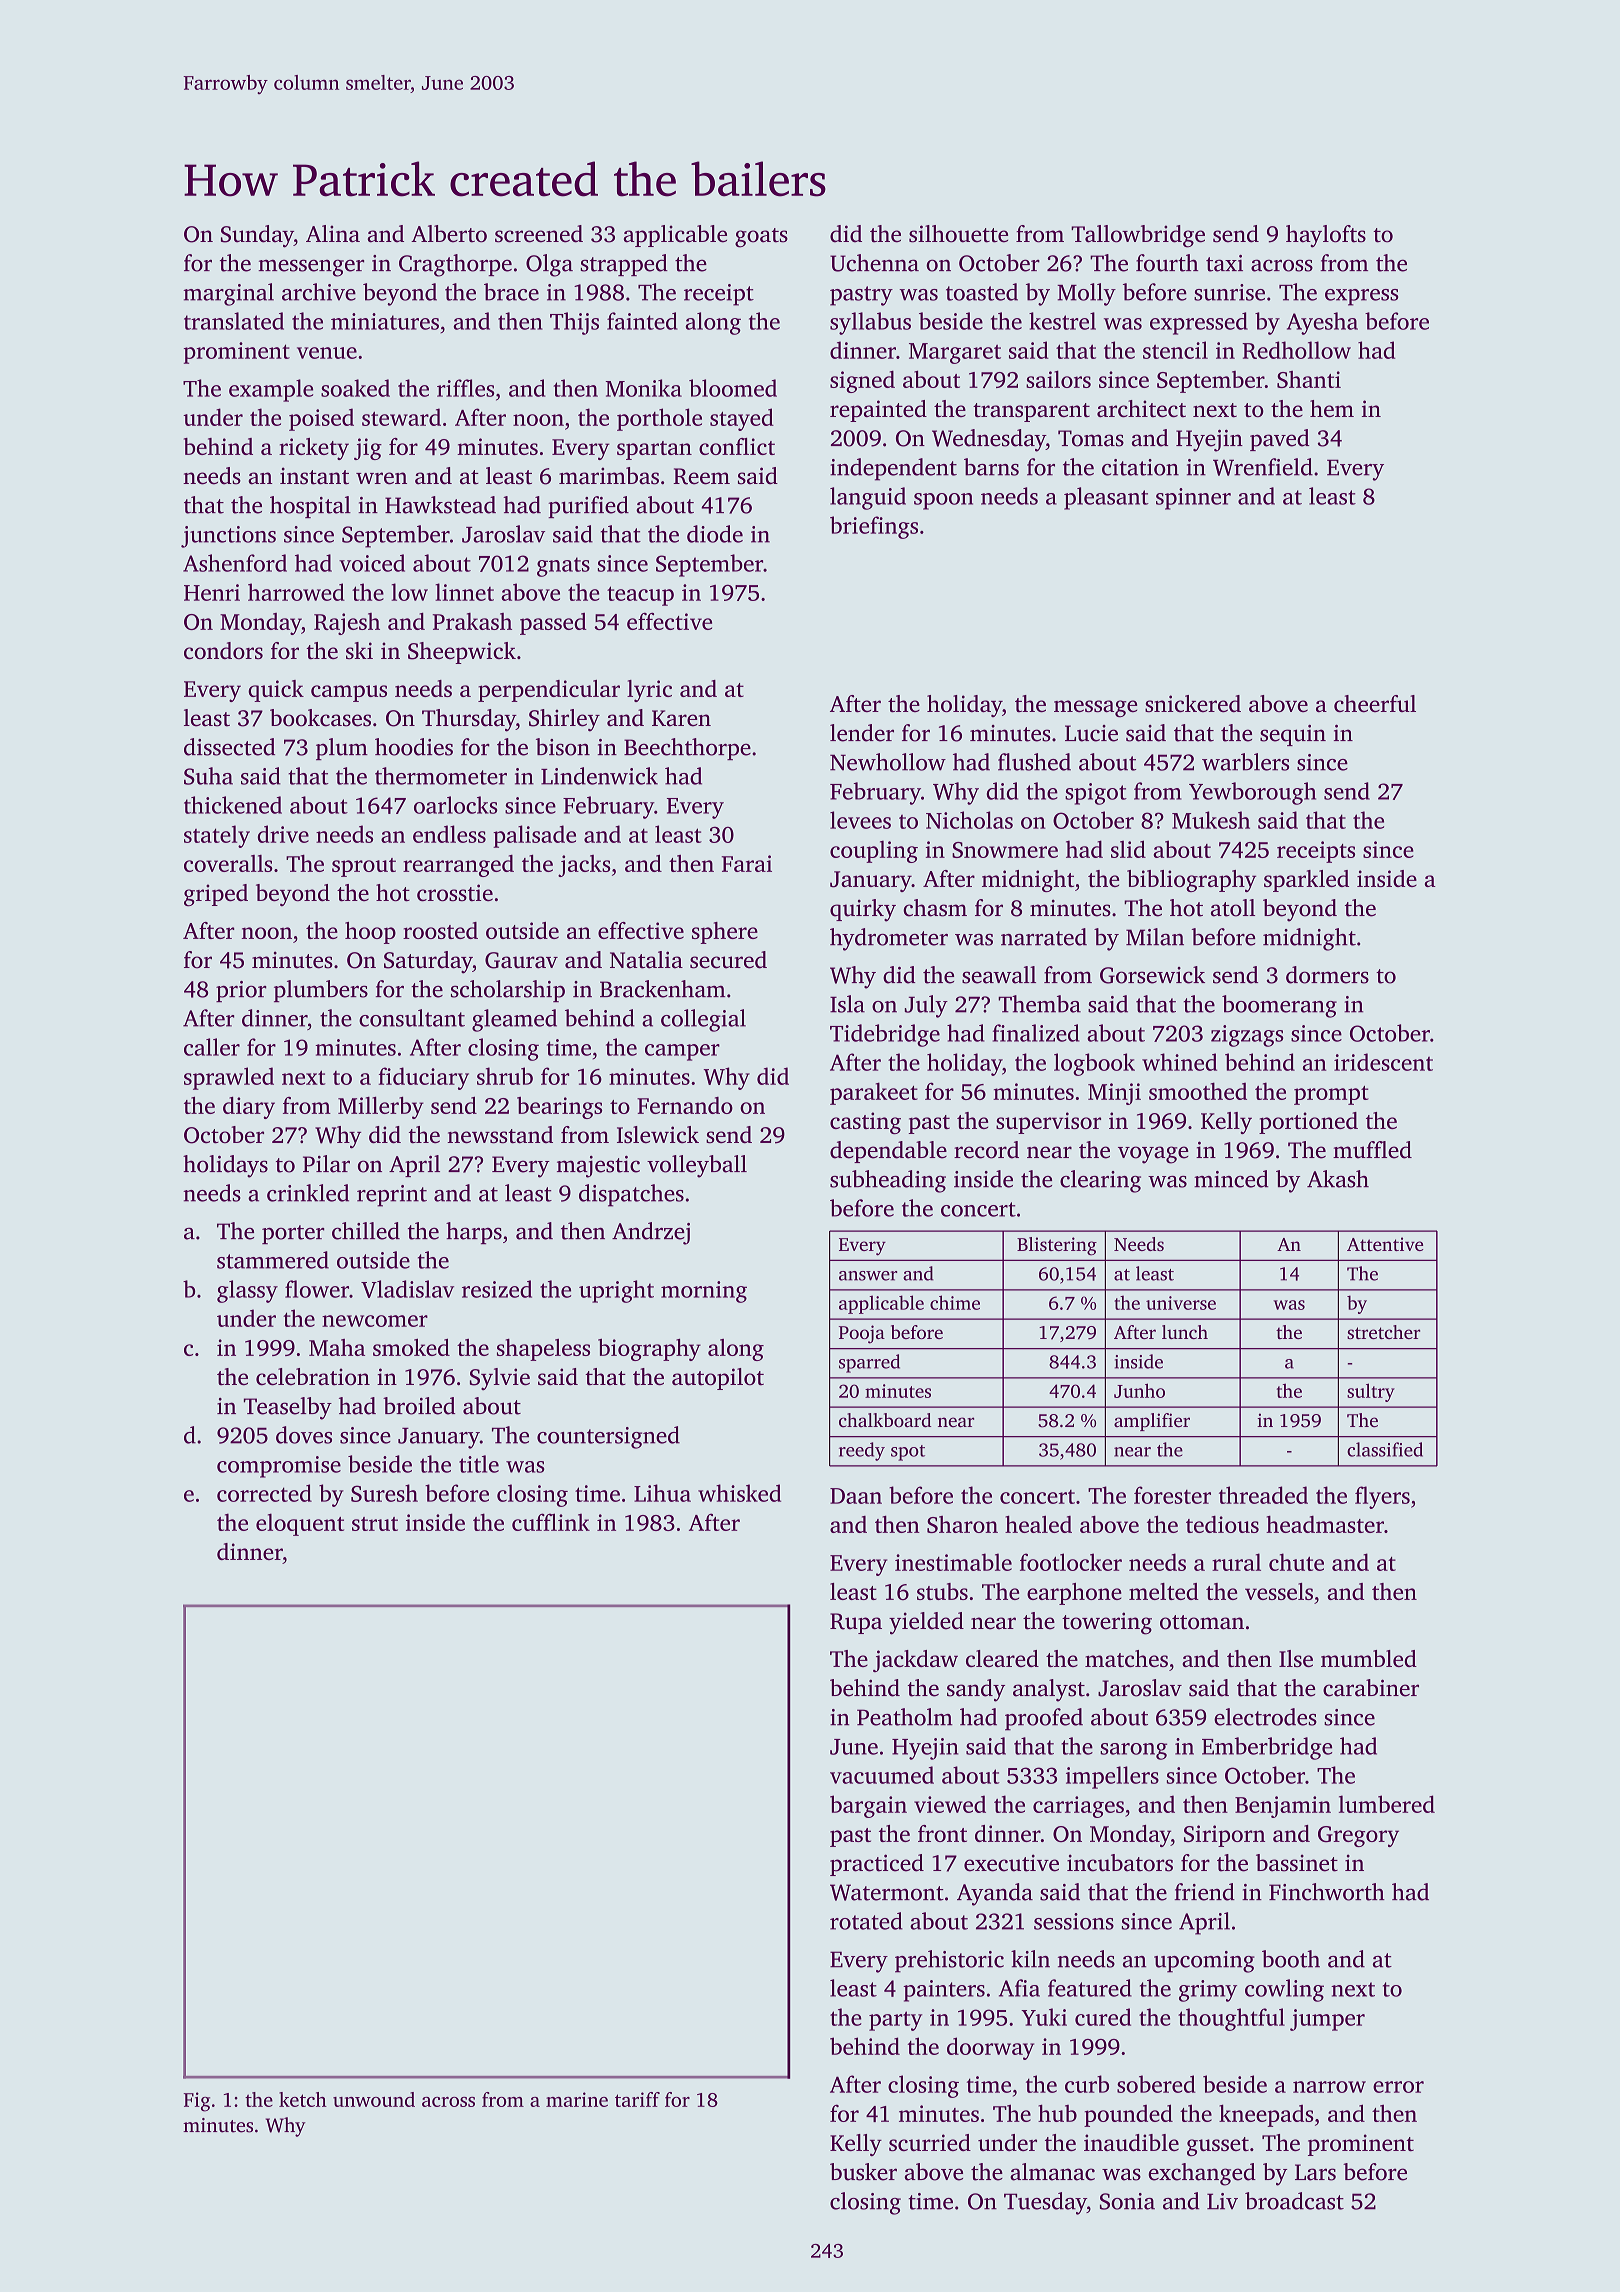 The image size is (1620, 2292). Describe the element at coordinates (440, 505) in the page. I see `Hawkstead` at that location.
